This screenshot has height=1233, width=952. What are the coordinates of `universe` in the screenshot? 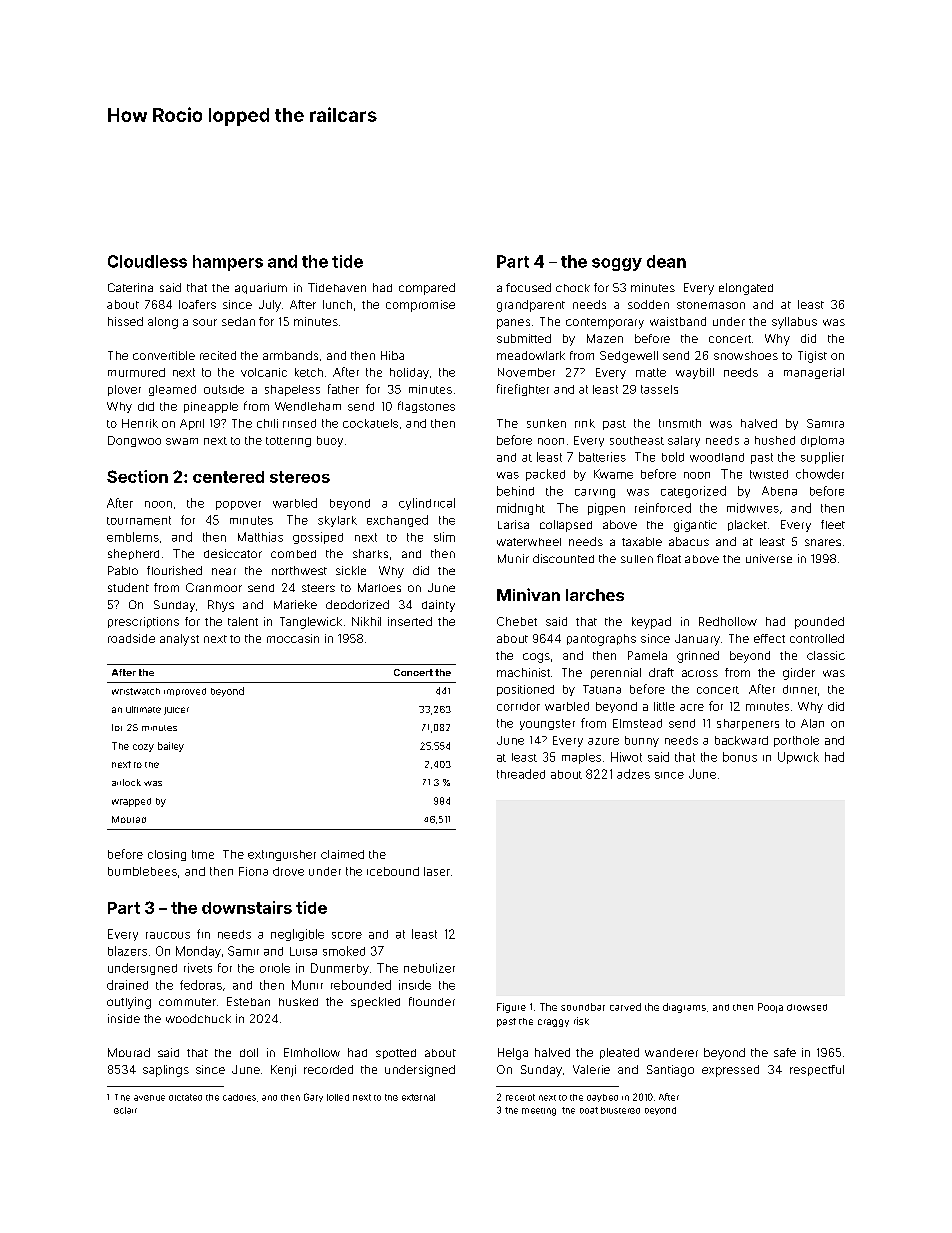 It's located at (769, 558).
